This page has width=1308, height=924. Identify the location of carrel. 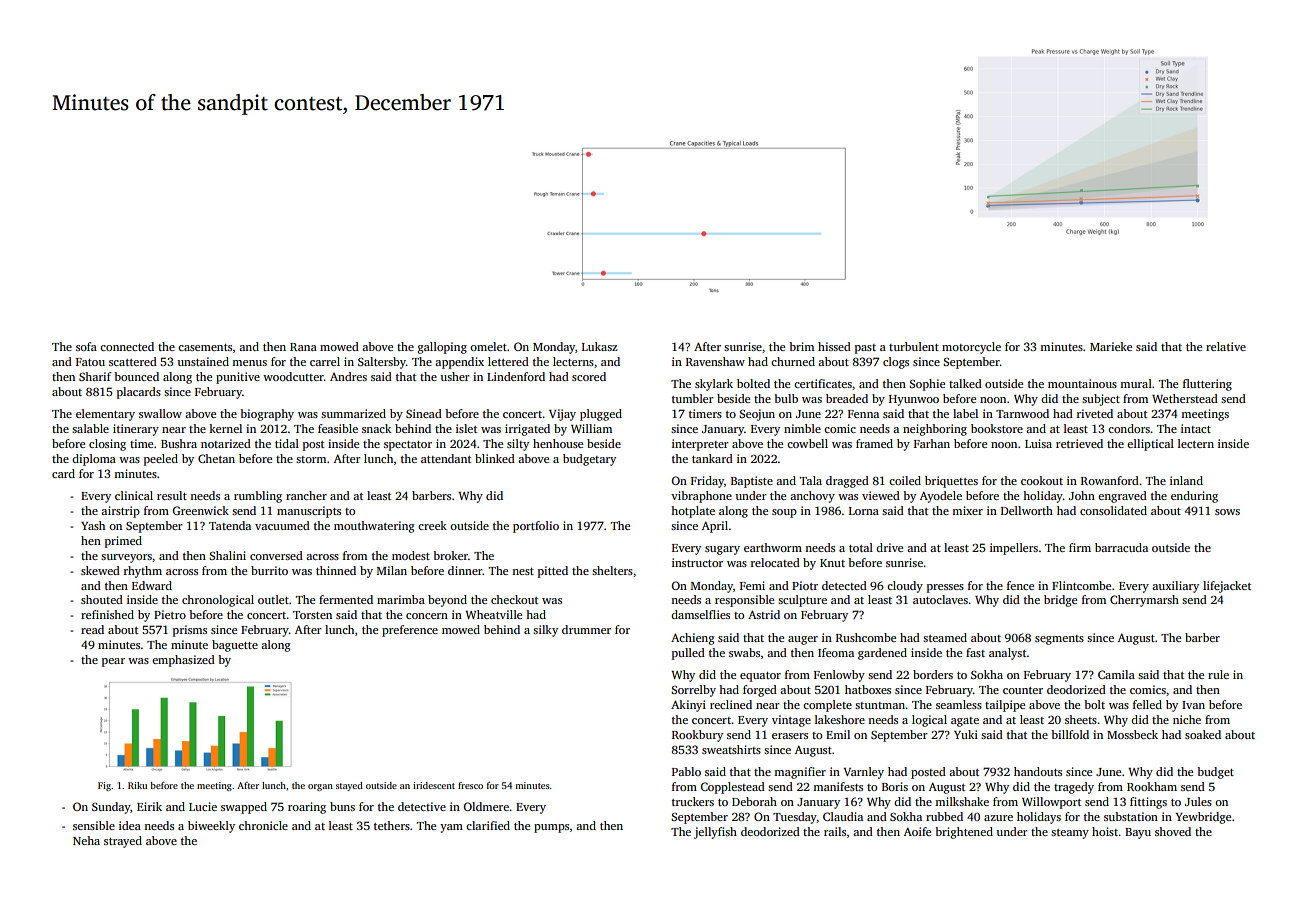
(325, 361).
